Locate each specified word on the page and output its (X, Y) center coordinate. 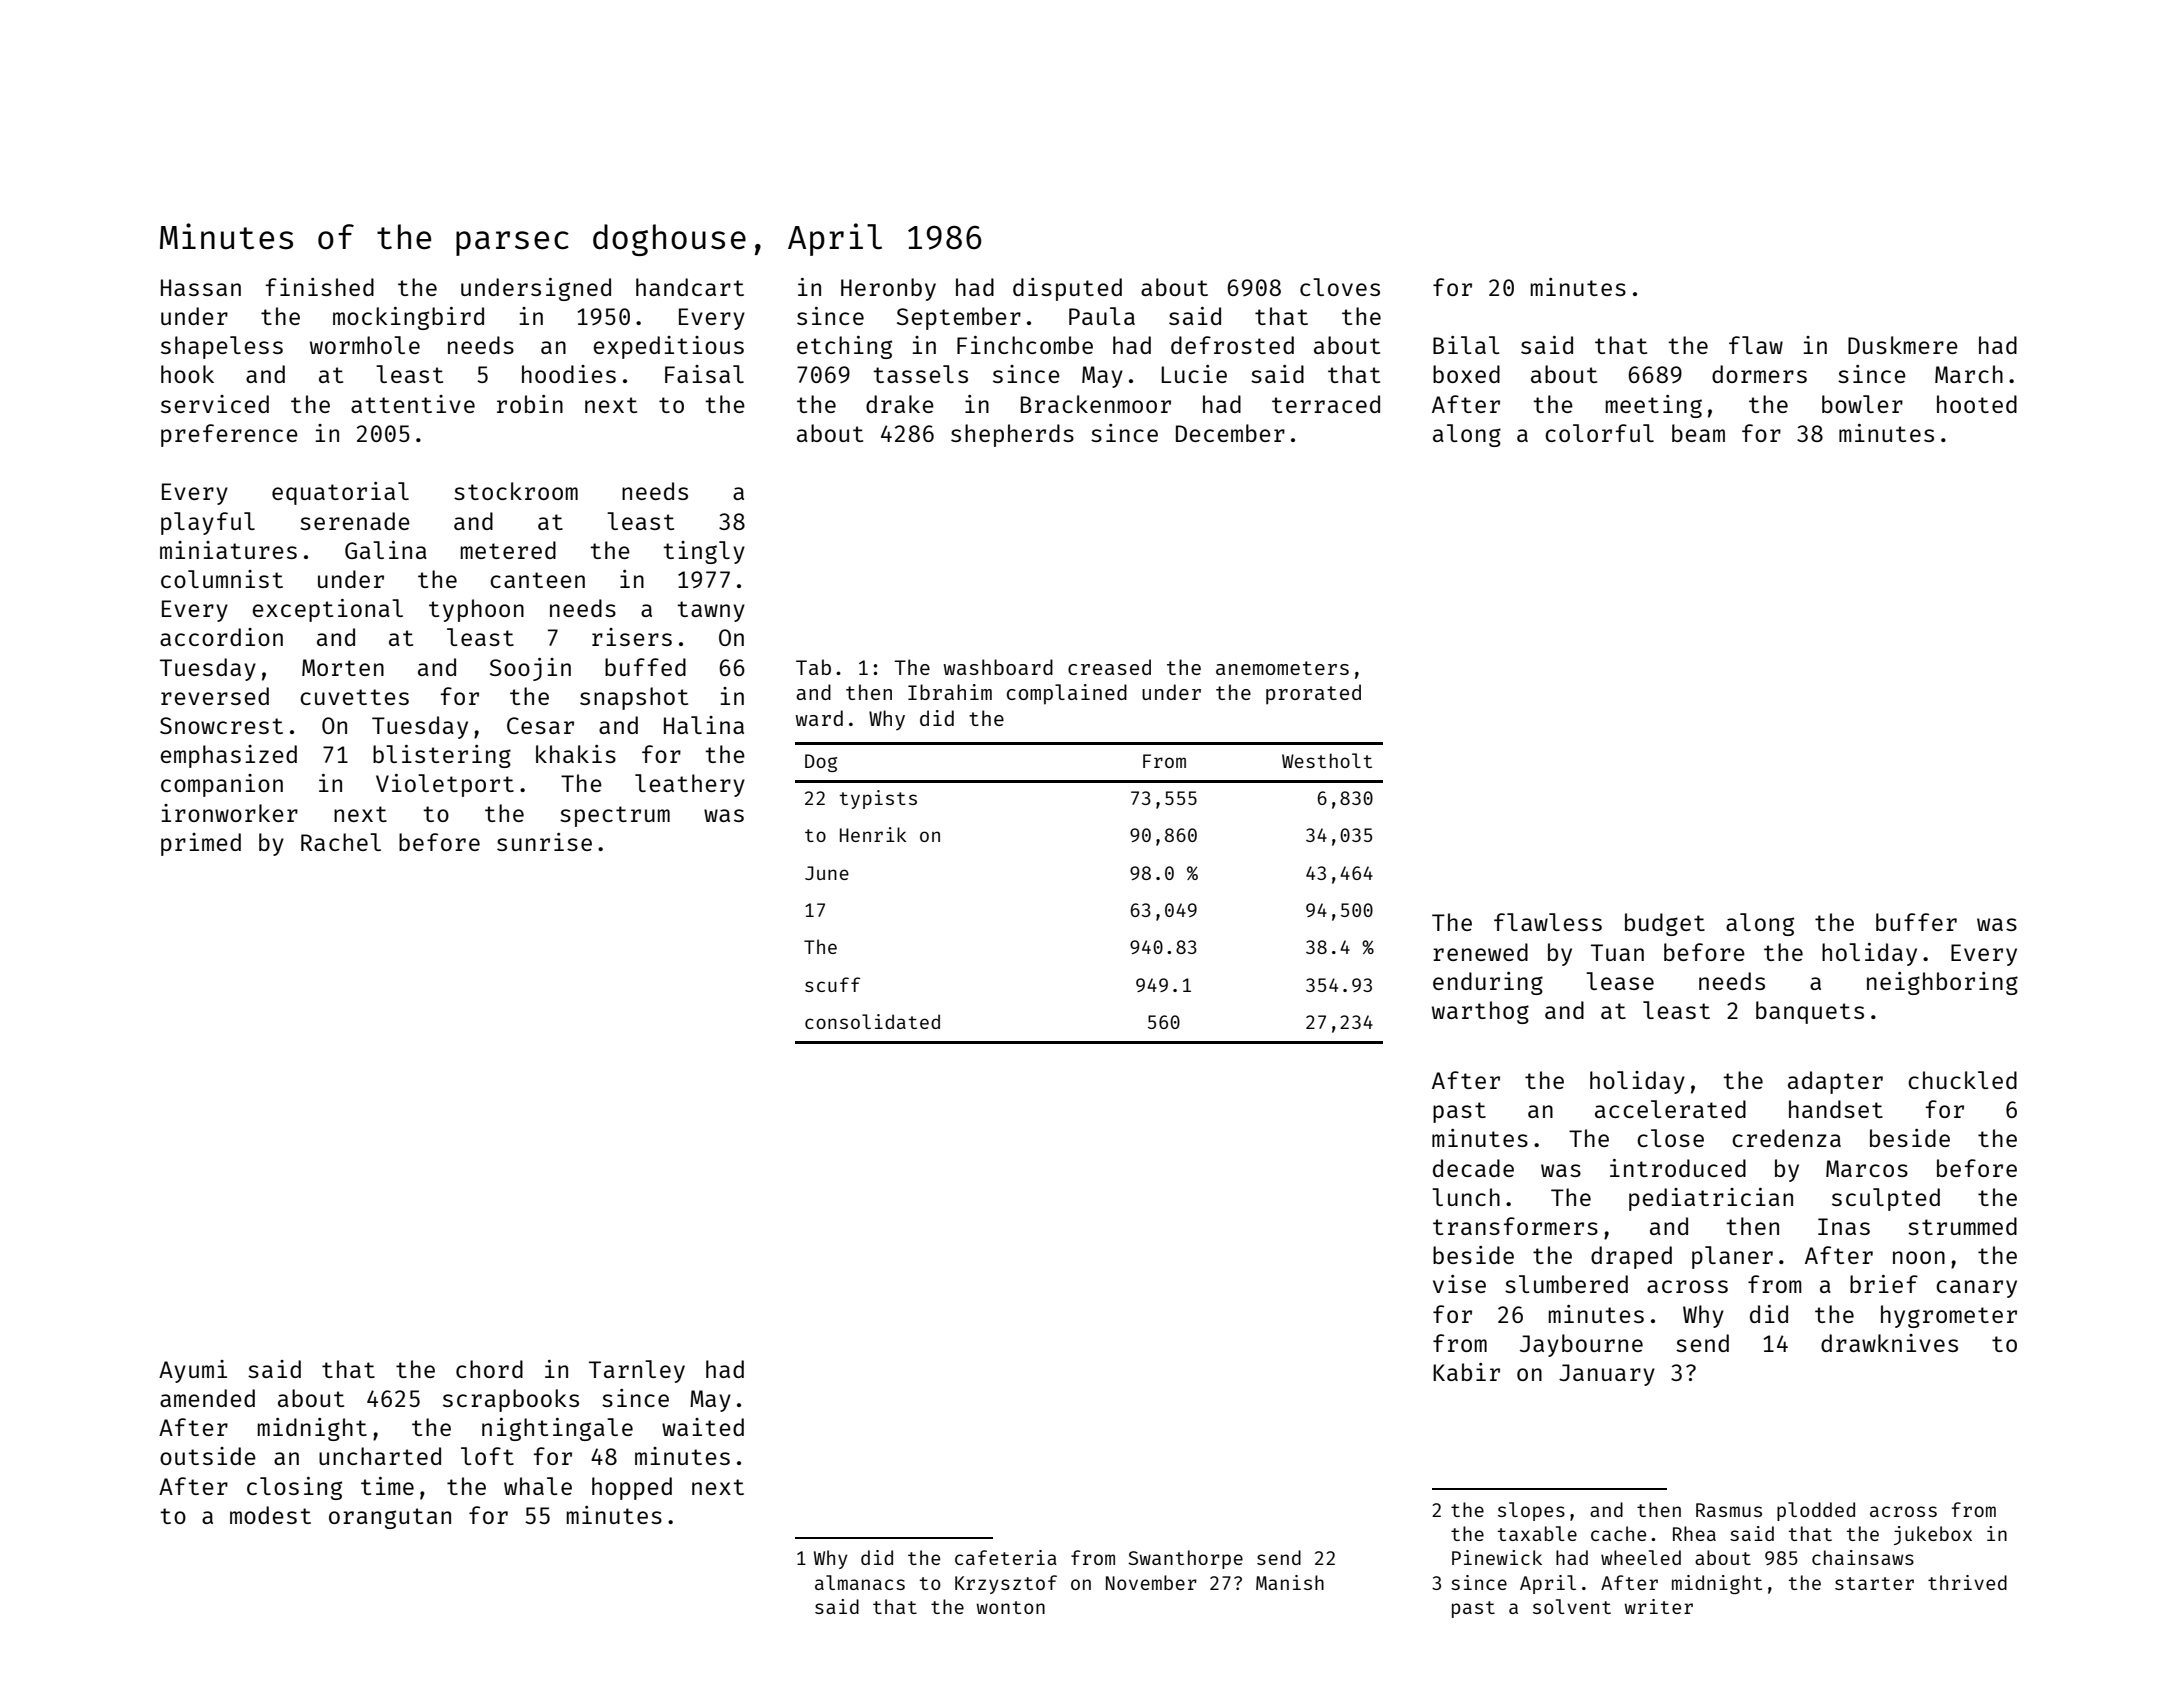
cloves (1340, 287)
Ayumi (193, 1371)
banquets (1810, 1012)
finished (320, 287)
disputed (1067, 289)
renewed (1480, 952)
